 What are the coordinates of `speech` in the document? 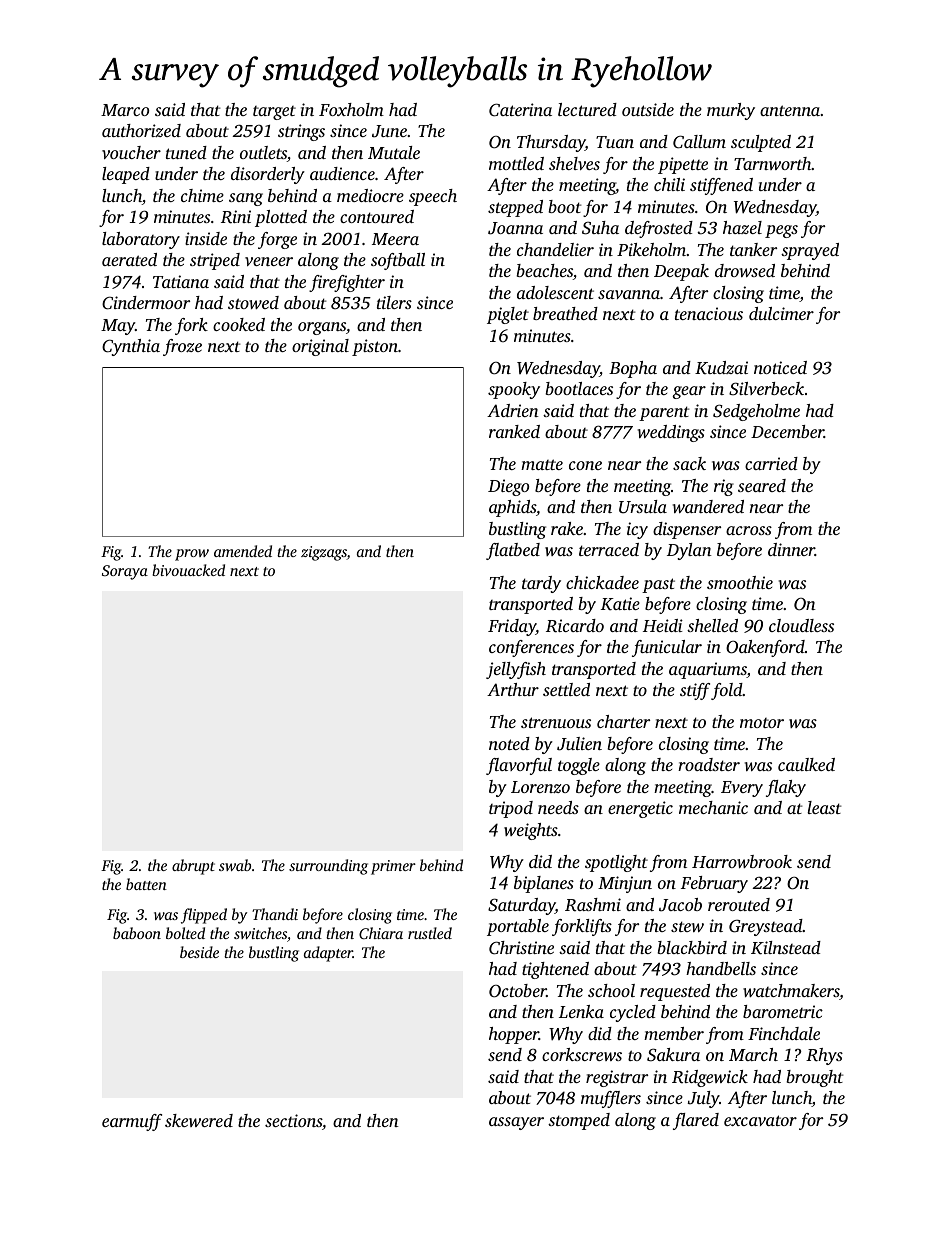 It's located at (433, 197).
